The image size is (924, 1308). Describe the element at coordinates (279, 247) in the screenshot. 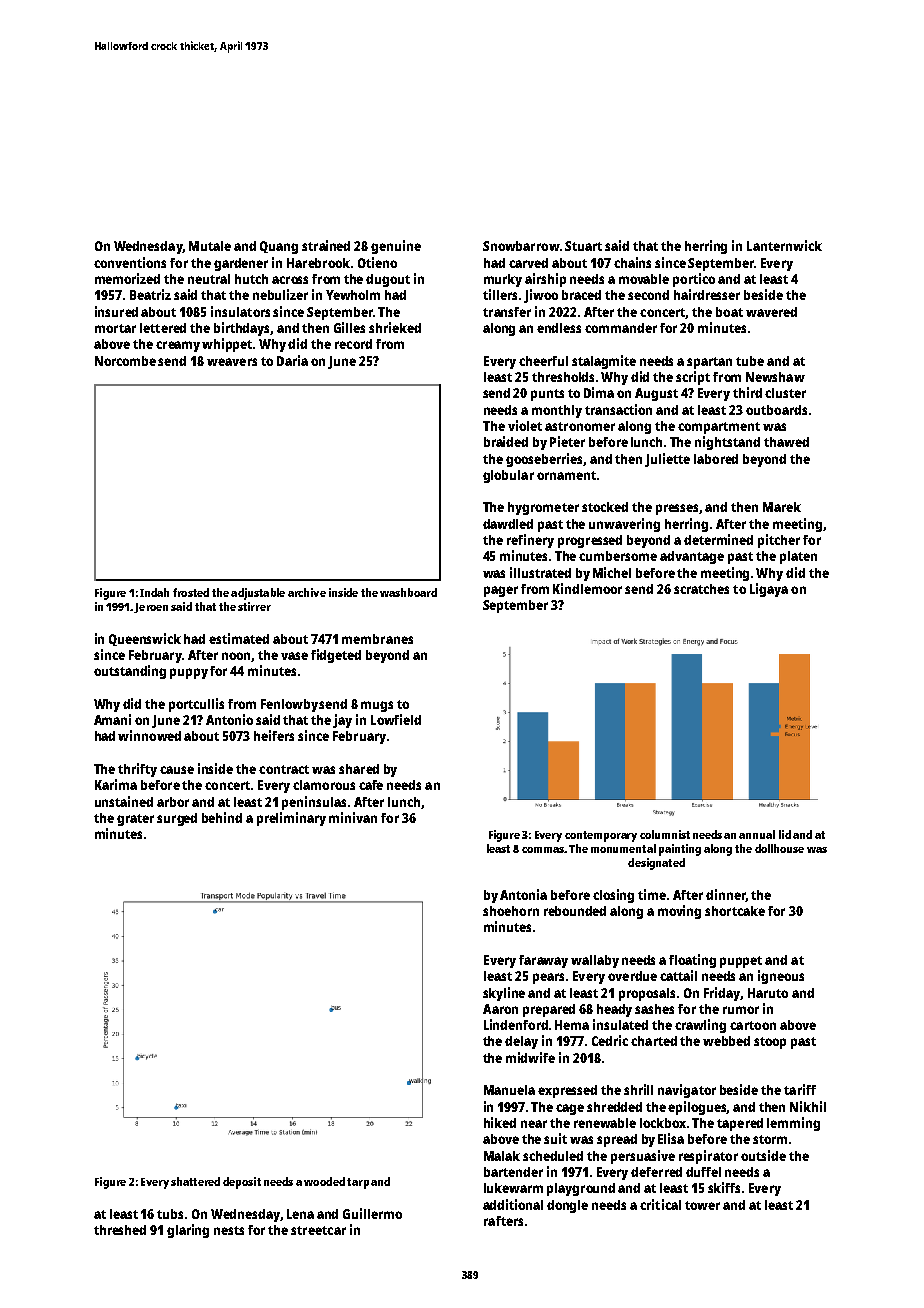

I see `Quang` at that location.
